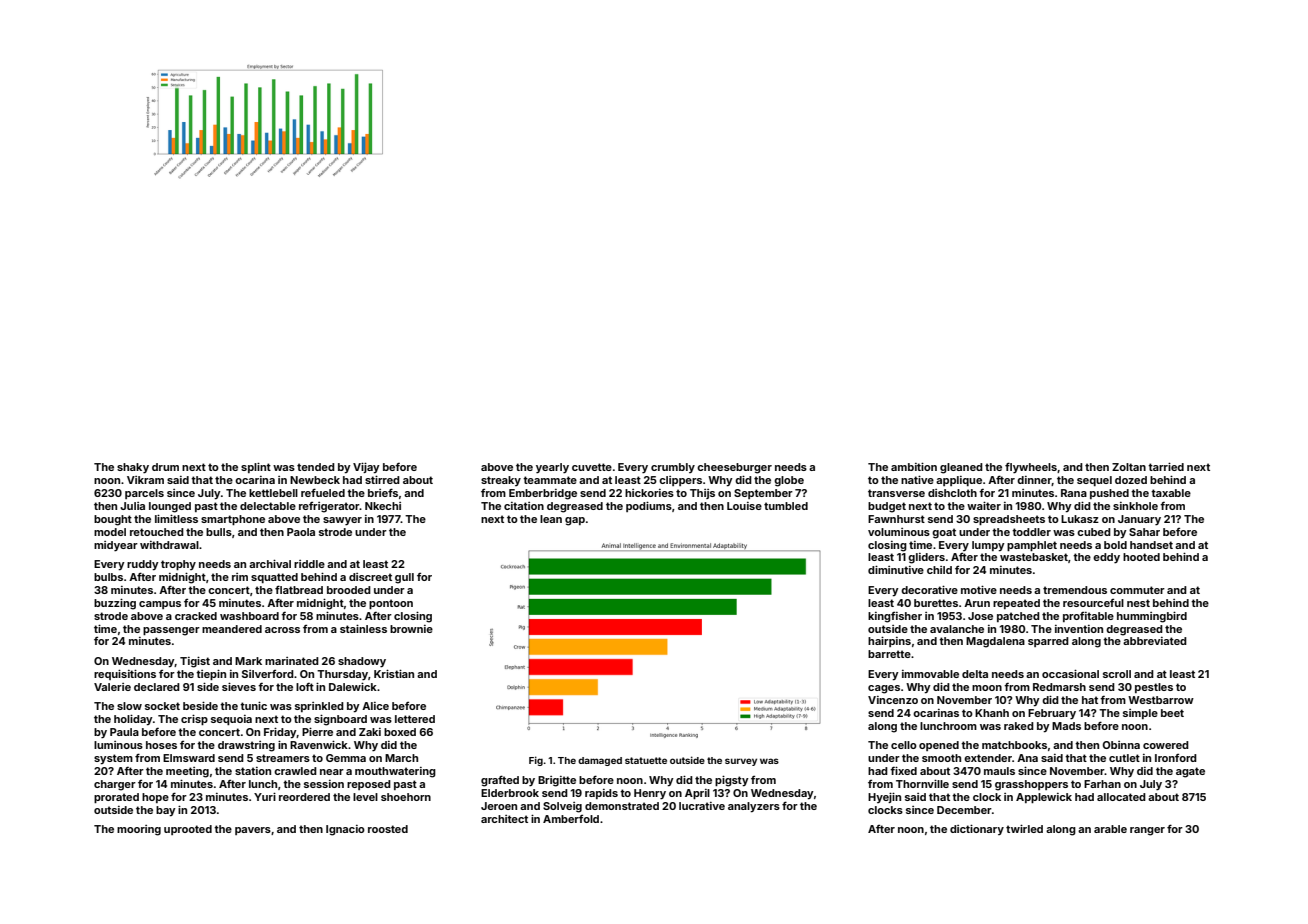 The image size is (1308, 924). What do you see at coordinates (702, 494) in the screenshot?
I see `Thijs` at bounding box center [702, 494].
